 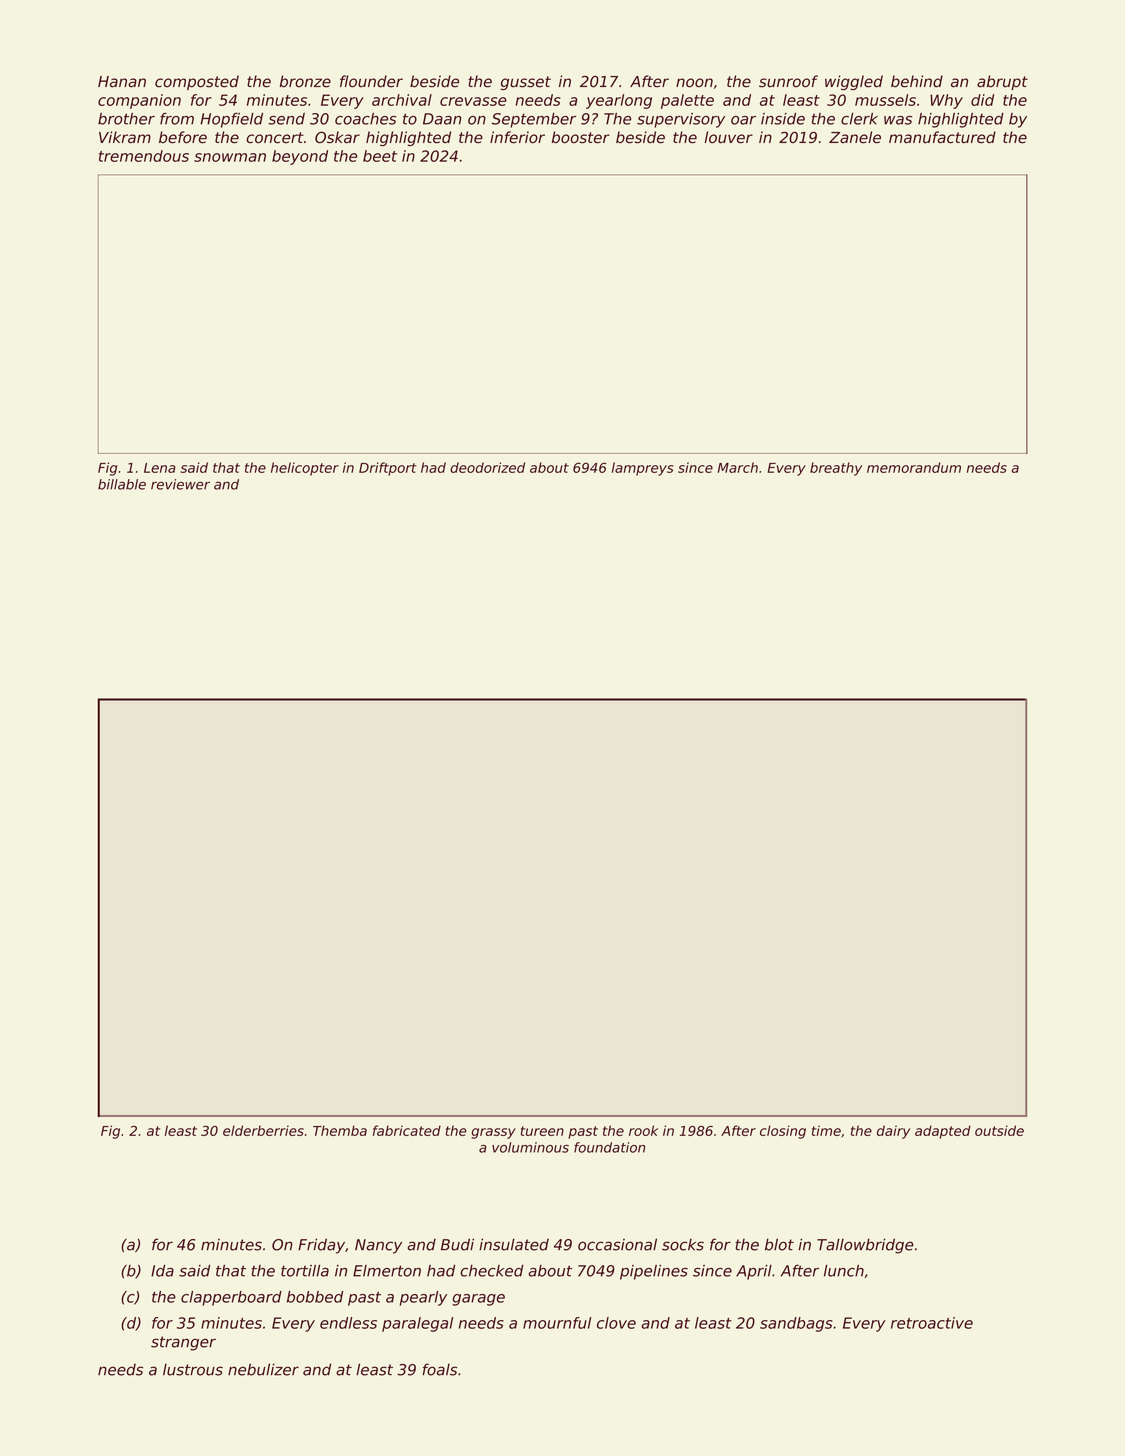 I want to click on abrupt, so click(x=1002, y=82).
